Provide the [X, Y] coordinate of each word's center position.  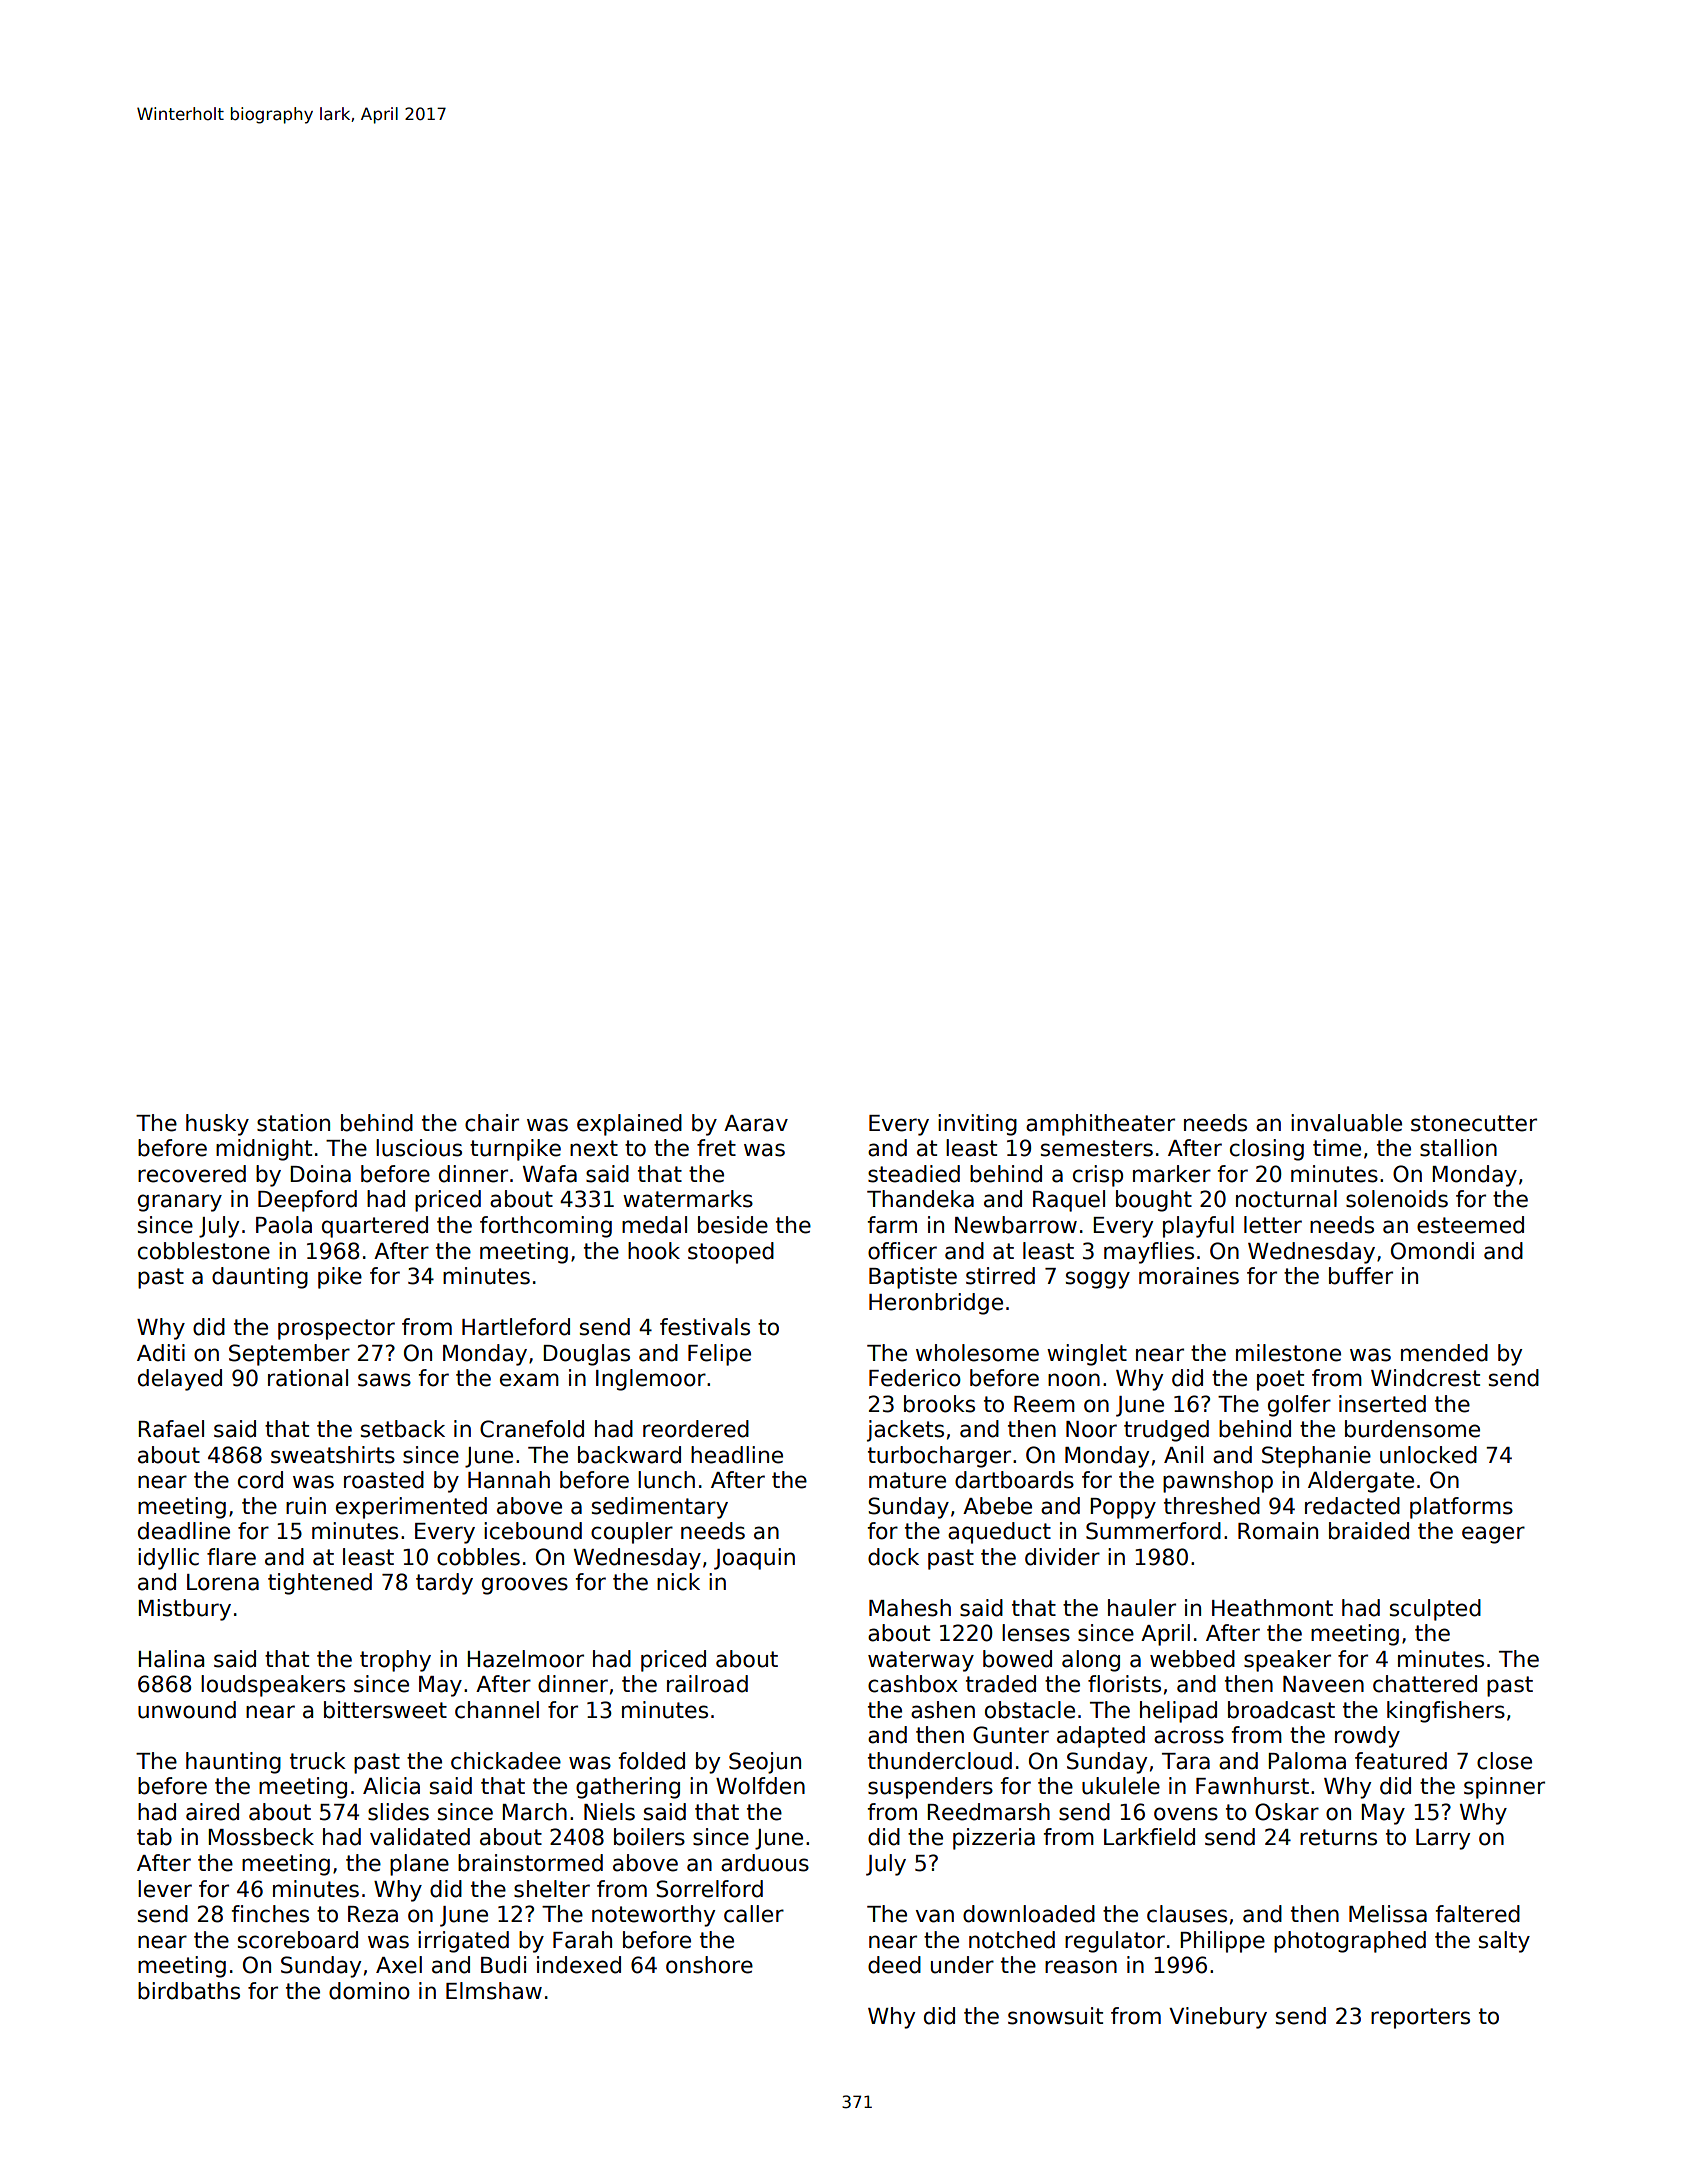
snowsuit [1055, 2016]
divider [1062, 1557]
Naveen [1323, 1684]
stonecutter [1474, 1123]
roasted [384, 1480]
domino [369, 1991]
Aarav [756, 1123]
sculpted [1435, 1610]
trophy [395, 1661]
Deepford [307, 1201]
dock [893, 1557]
